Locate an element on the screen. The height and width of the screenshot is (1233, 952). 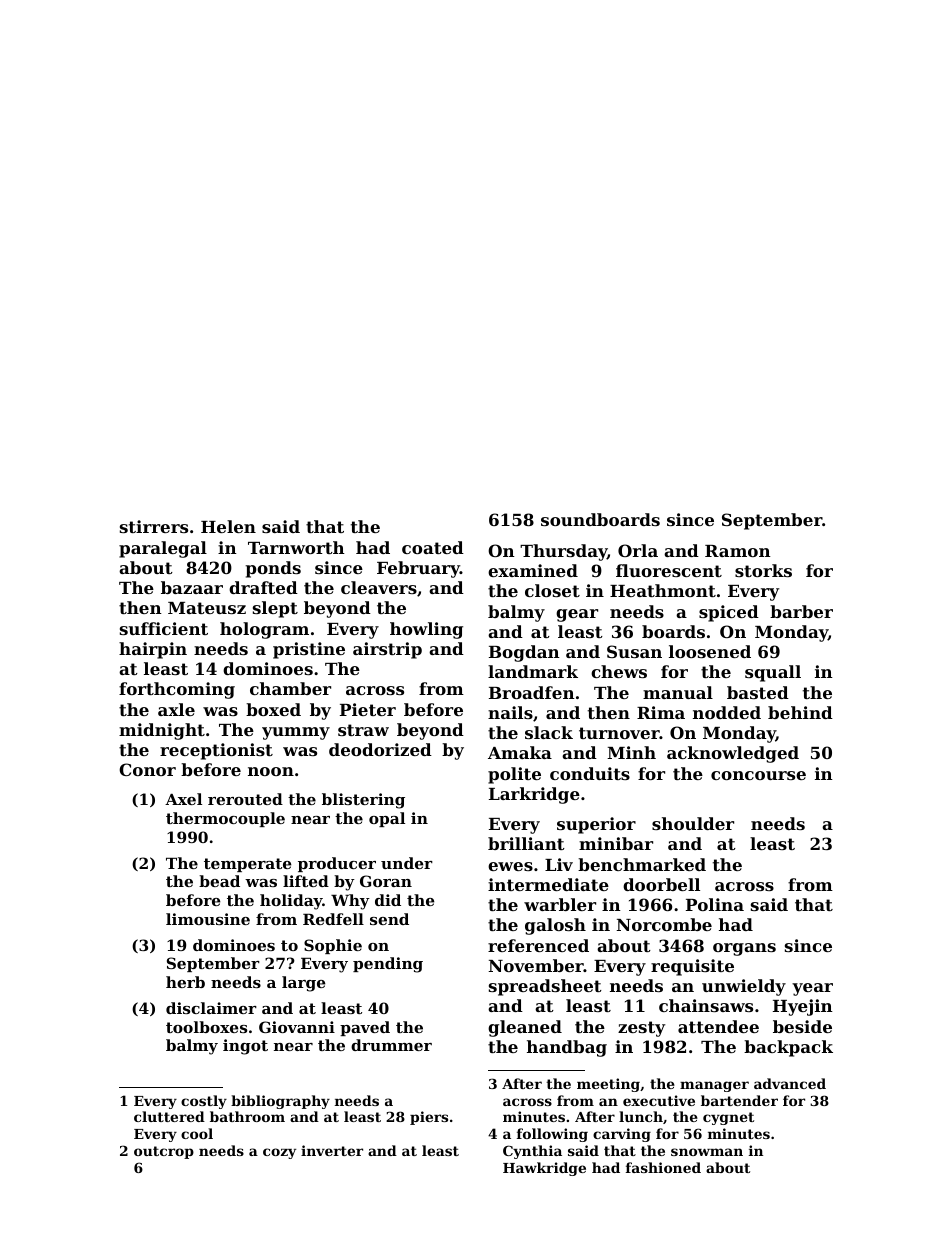
shoulder is located at coordinates (693, 823).
